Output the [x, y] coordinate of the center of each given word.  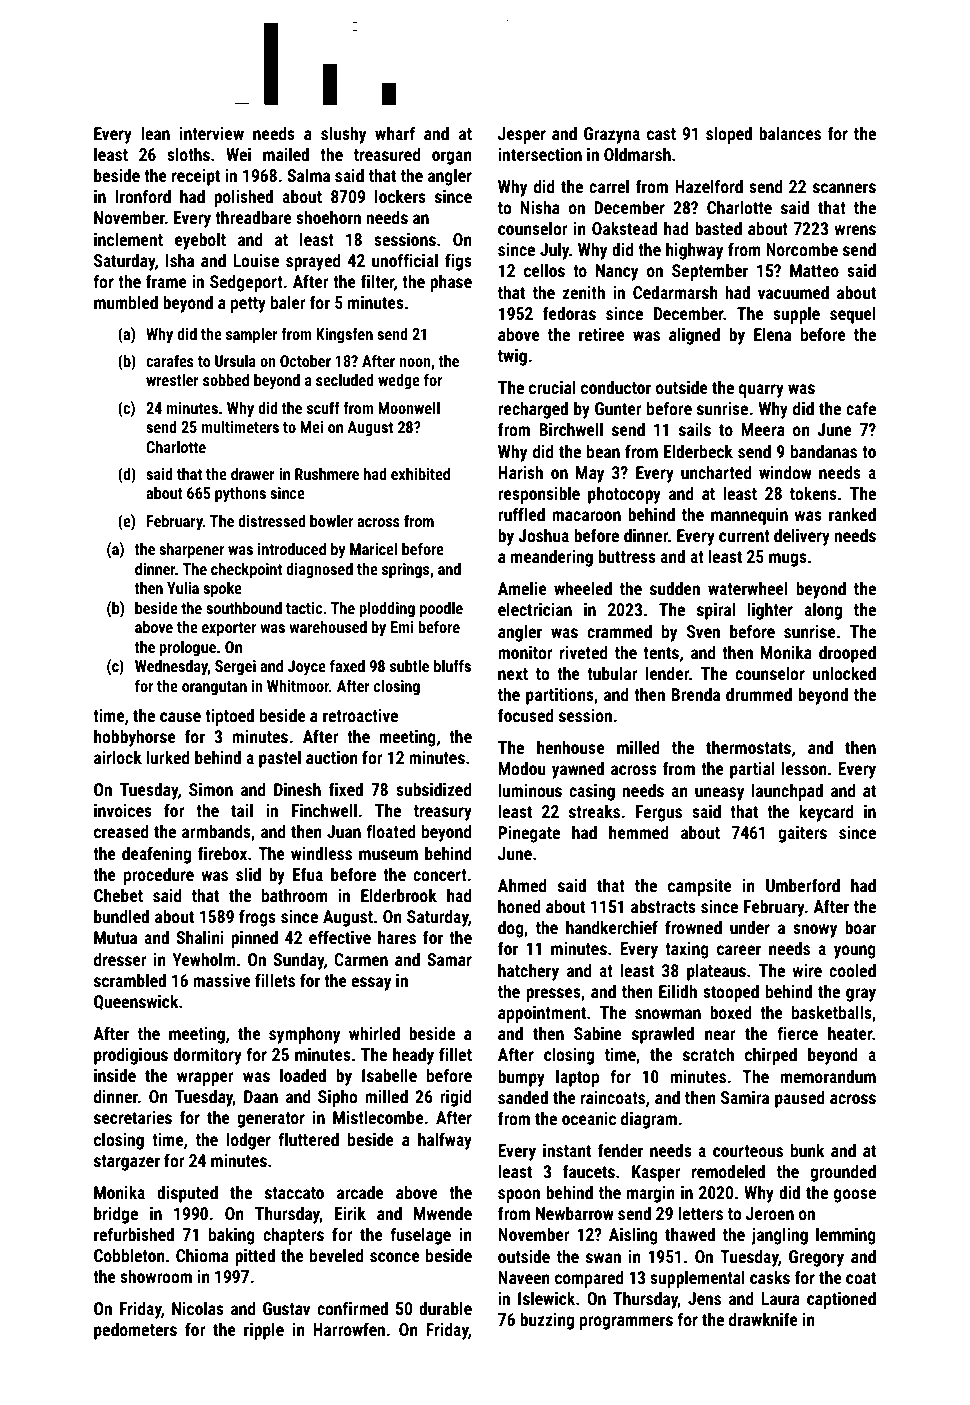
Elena [772, 334]
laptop [577, 1078]
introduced [292, 549]
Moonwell [409, 408]
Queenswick [136, 1002]
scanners [844, 188]
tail [242, 810]
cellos [544, 270]
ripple [264, 1331]
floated [391, 831]
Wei [238, 154]
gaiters [802, 834]
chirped [771, 1056]
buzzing [547, 1321]
